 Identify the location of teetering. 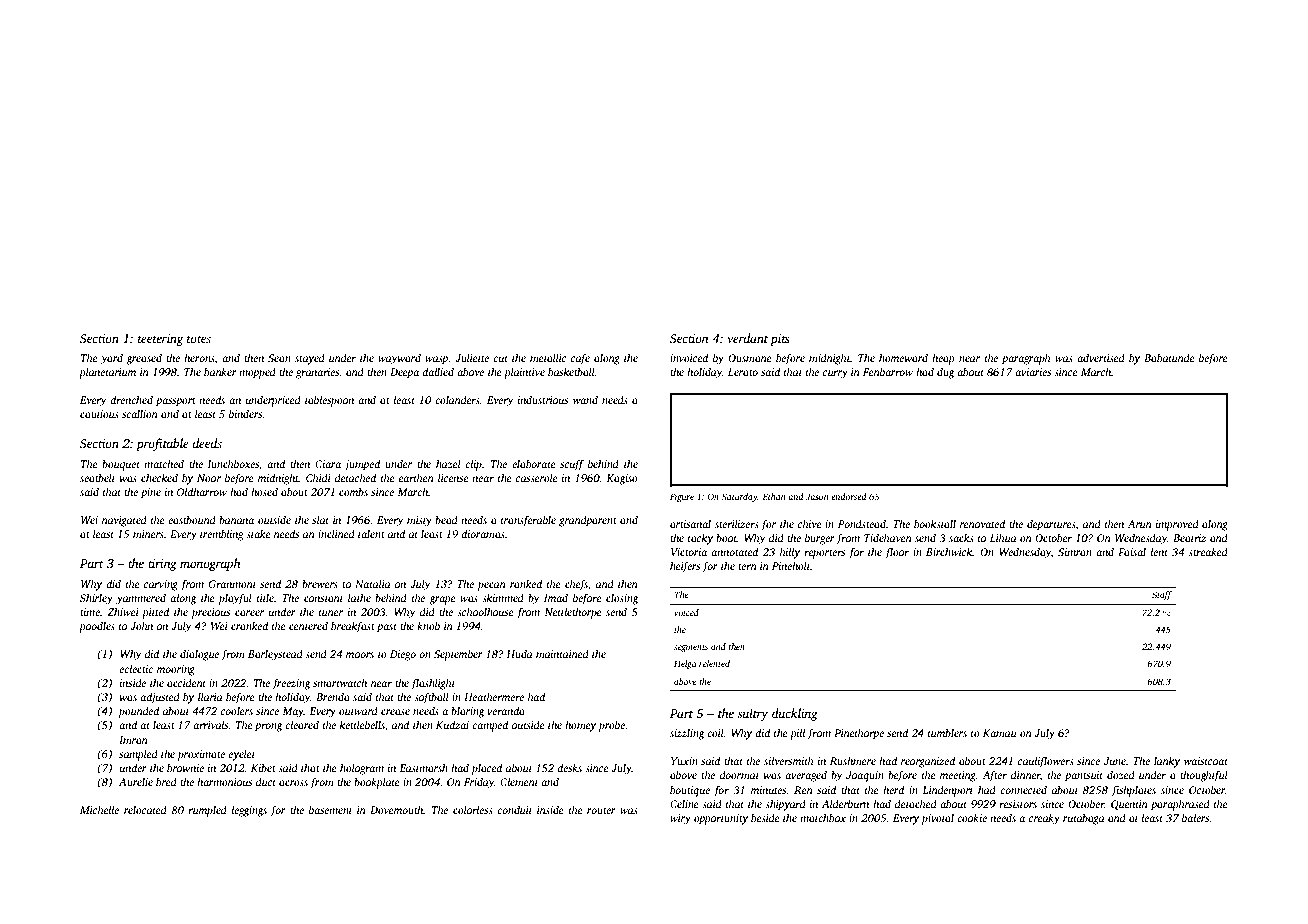
(160, 340).
